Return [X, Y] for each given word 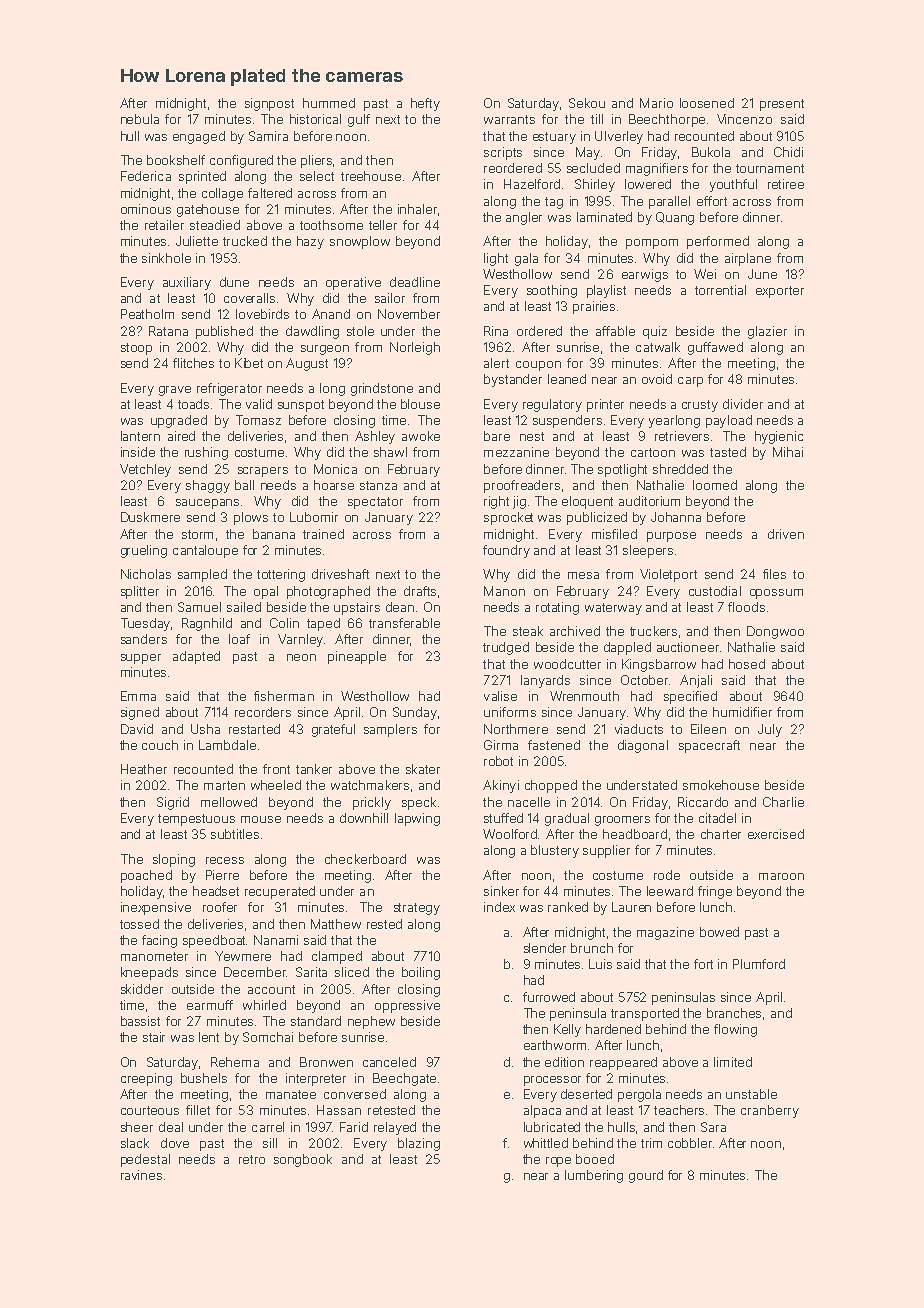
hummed [329, 103]
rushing [206, 453]
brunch [592, 948]
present [782, 105]
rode [667, 875]
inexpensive [156, 908]
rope [558, 1162]
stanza [378, 485]
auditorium [649, 501]
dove [175, 1143]
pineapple [357, 657]
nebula [140, 119]
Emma [138, 696]
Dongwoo [775, 632]
